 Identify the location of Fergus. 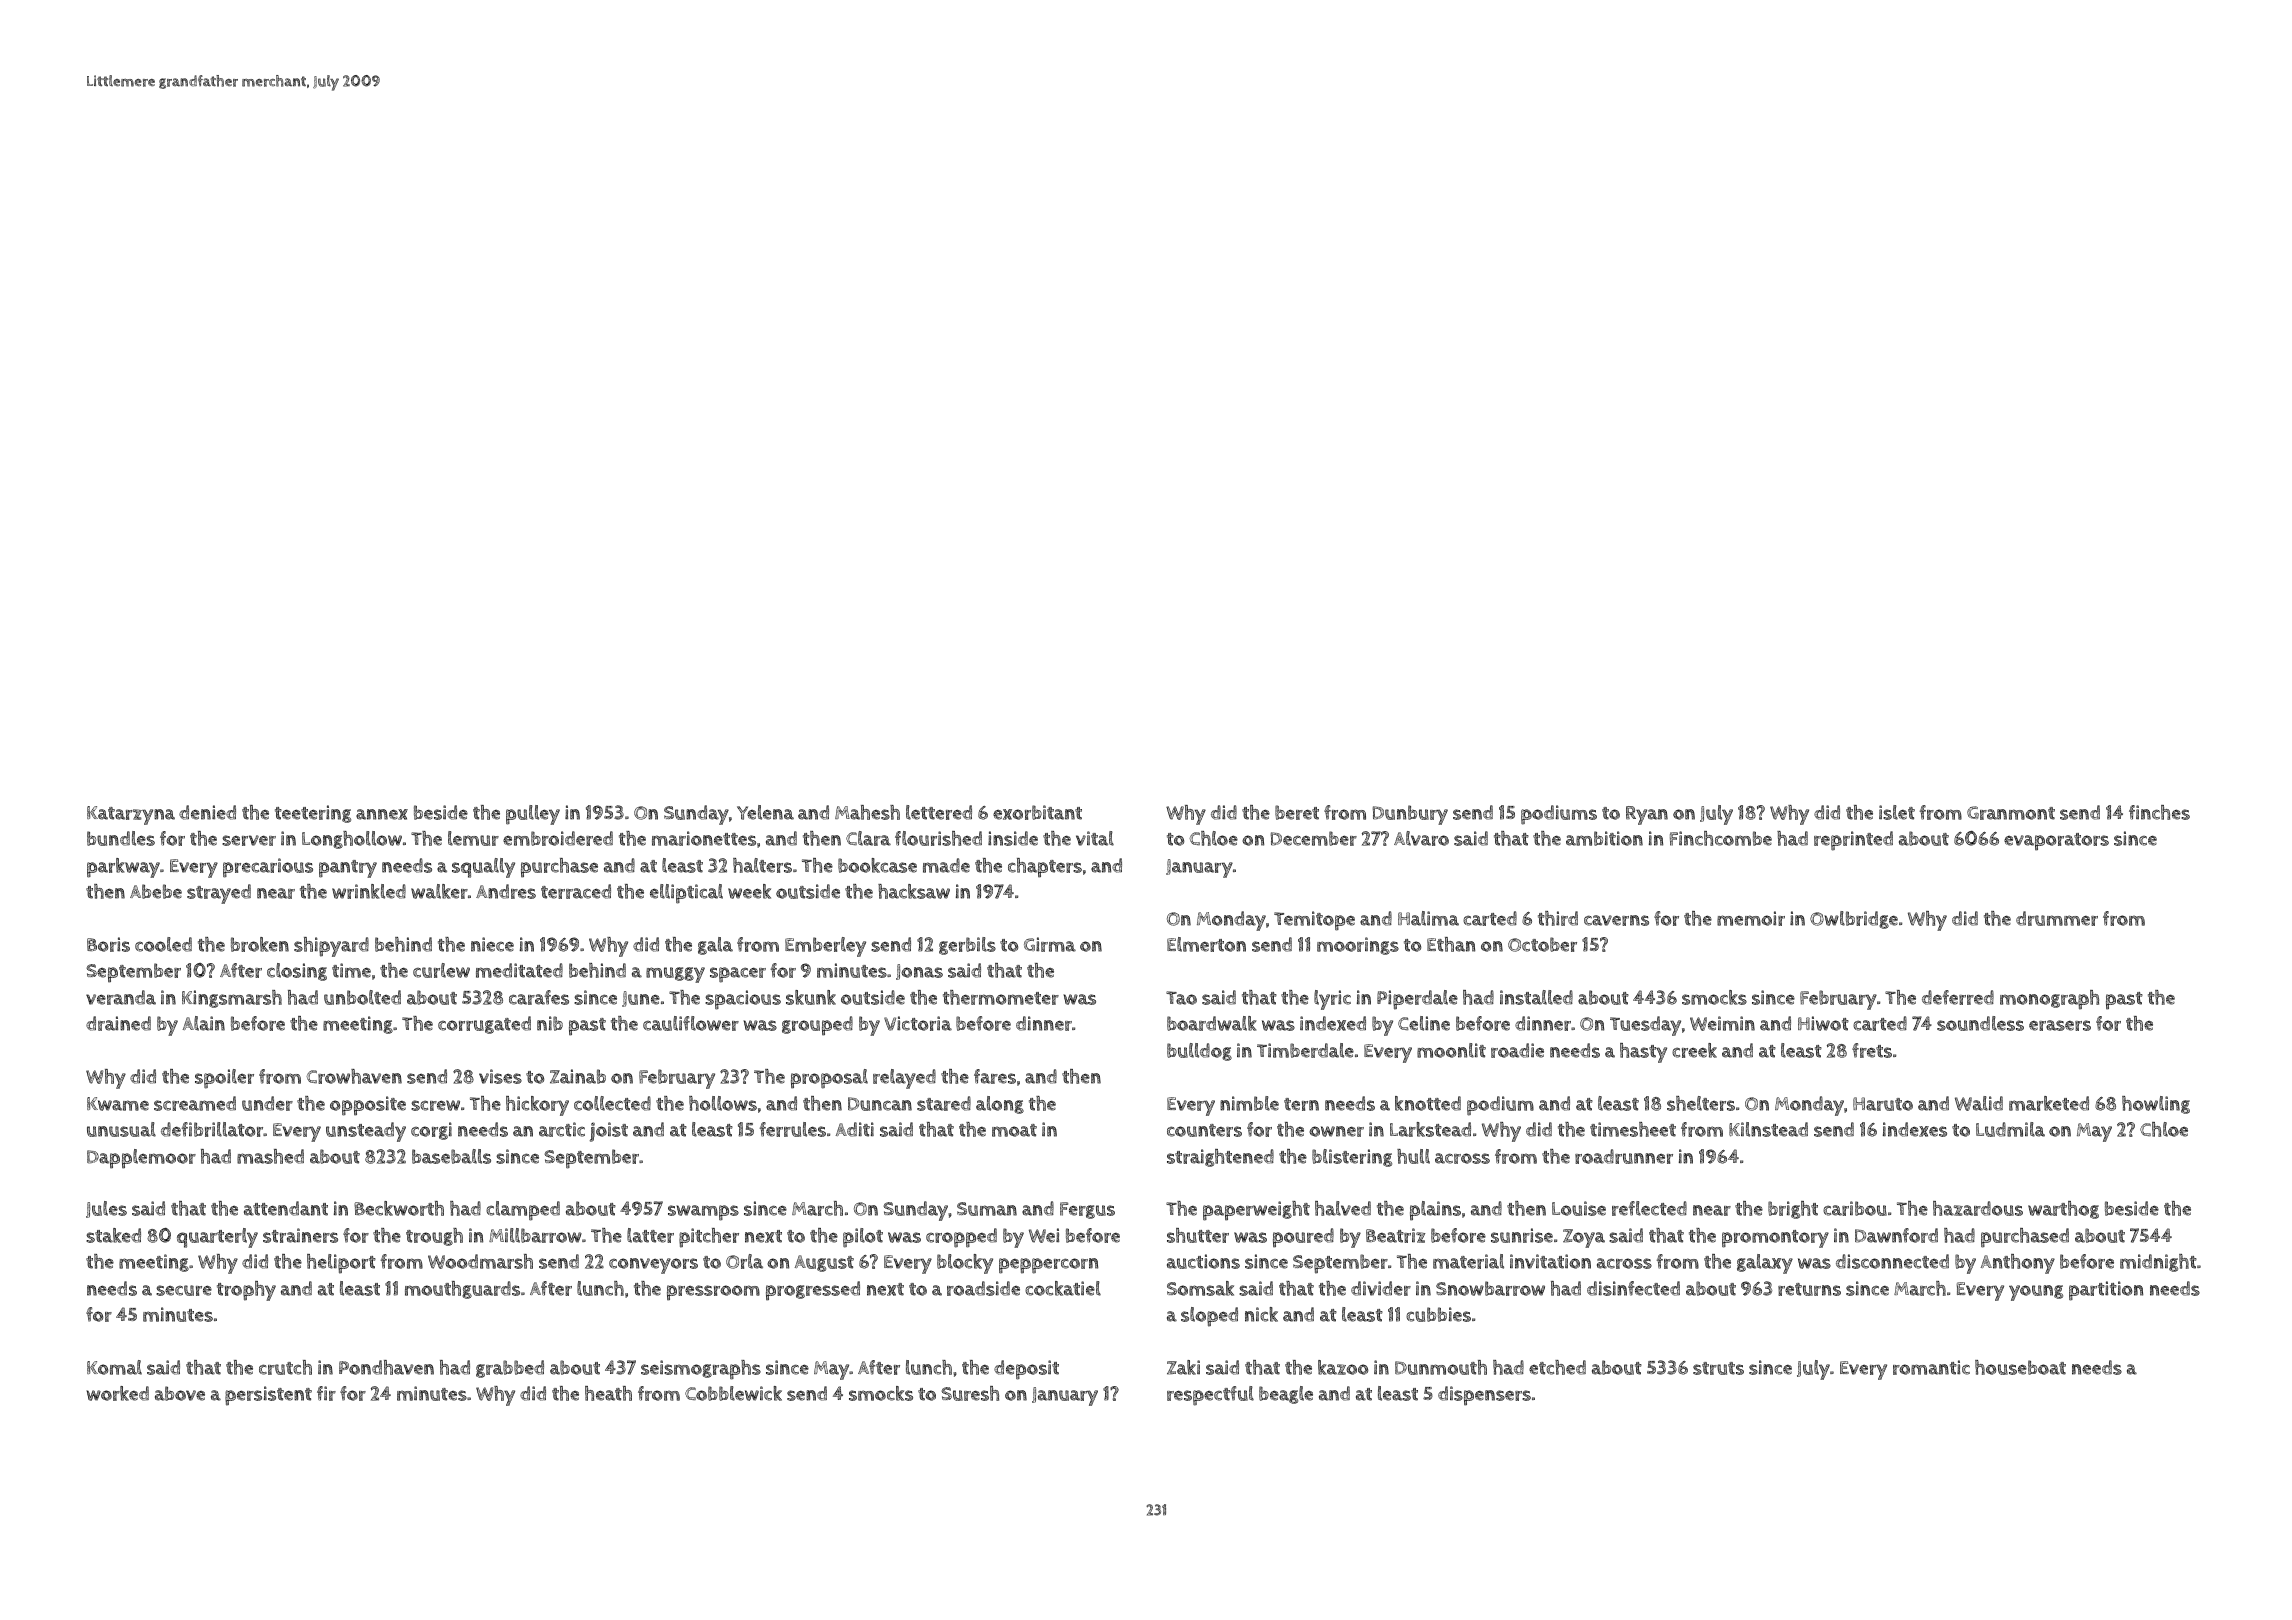
(1087, 1210).
